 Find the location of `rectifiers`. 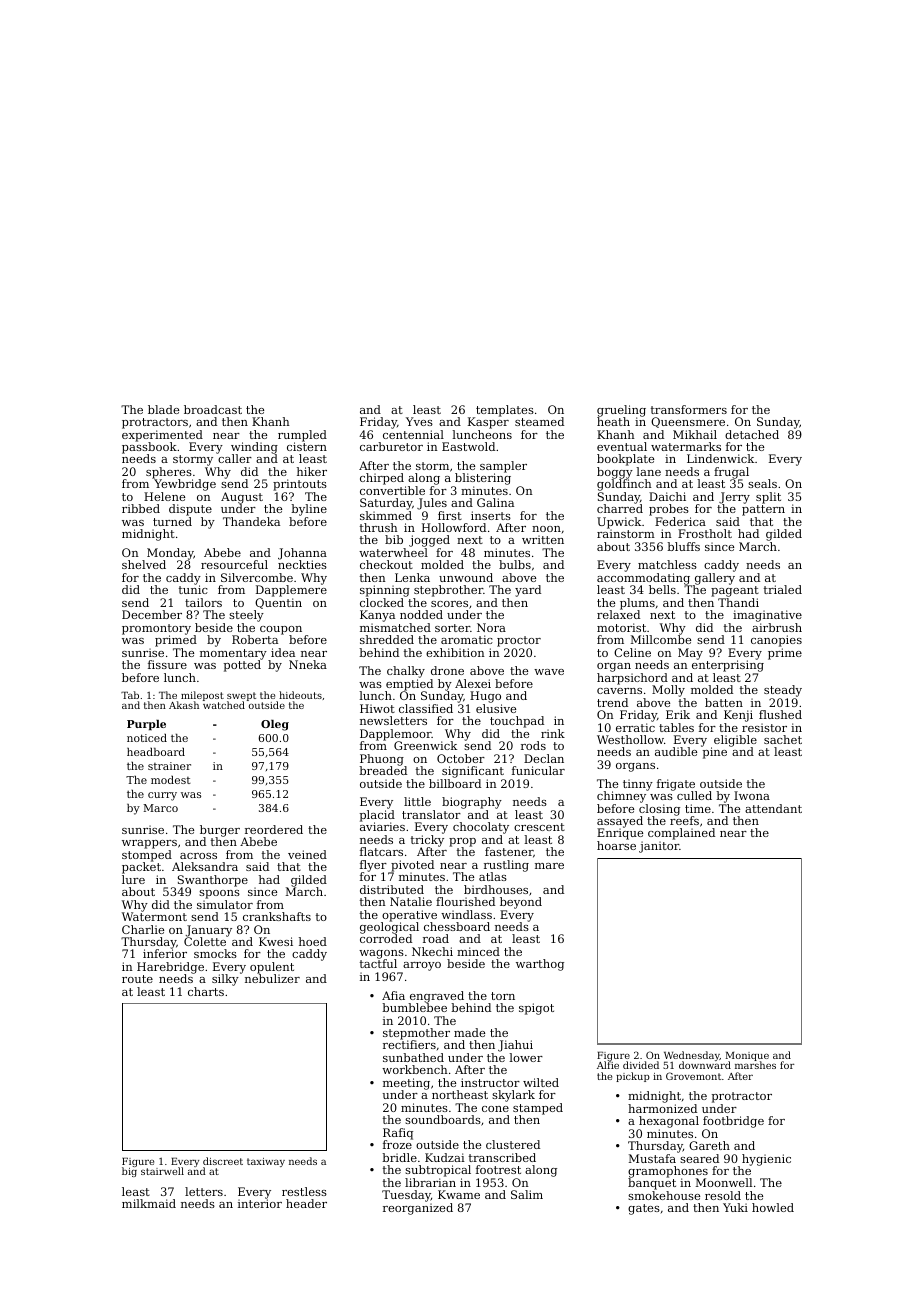

rectifiers is located at coordinates (409, 1045).
